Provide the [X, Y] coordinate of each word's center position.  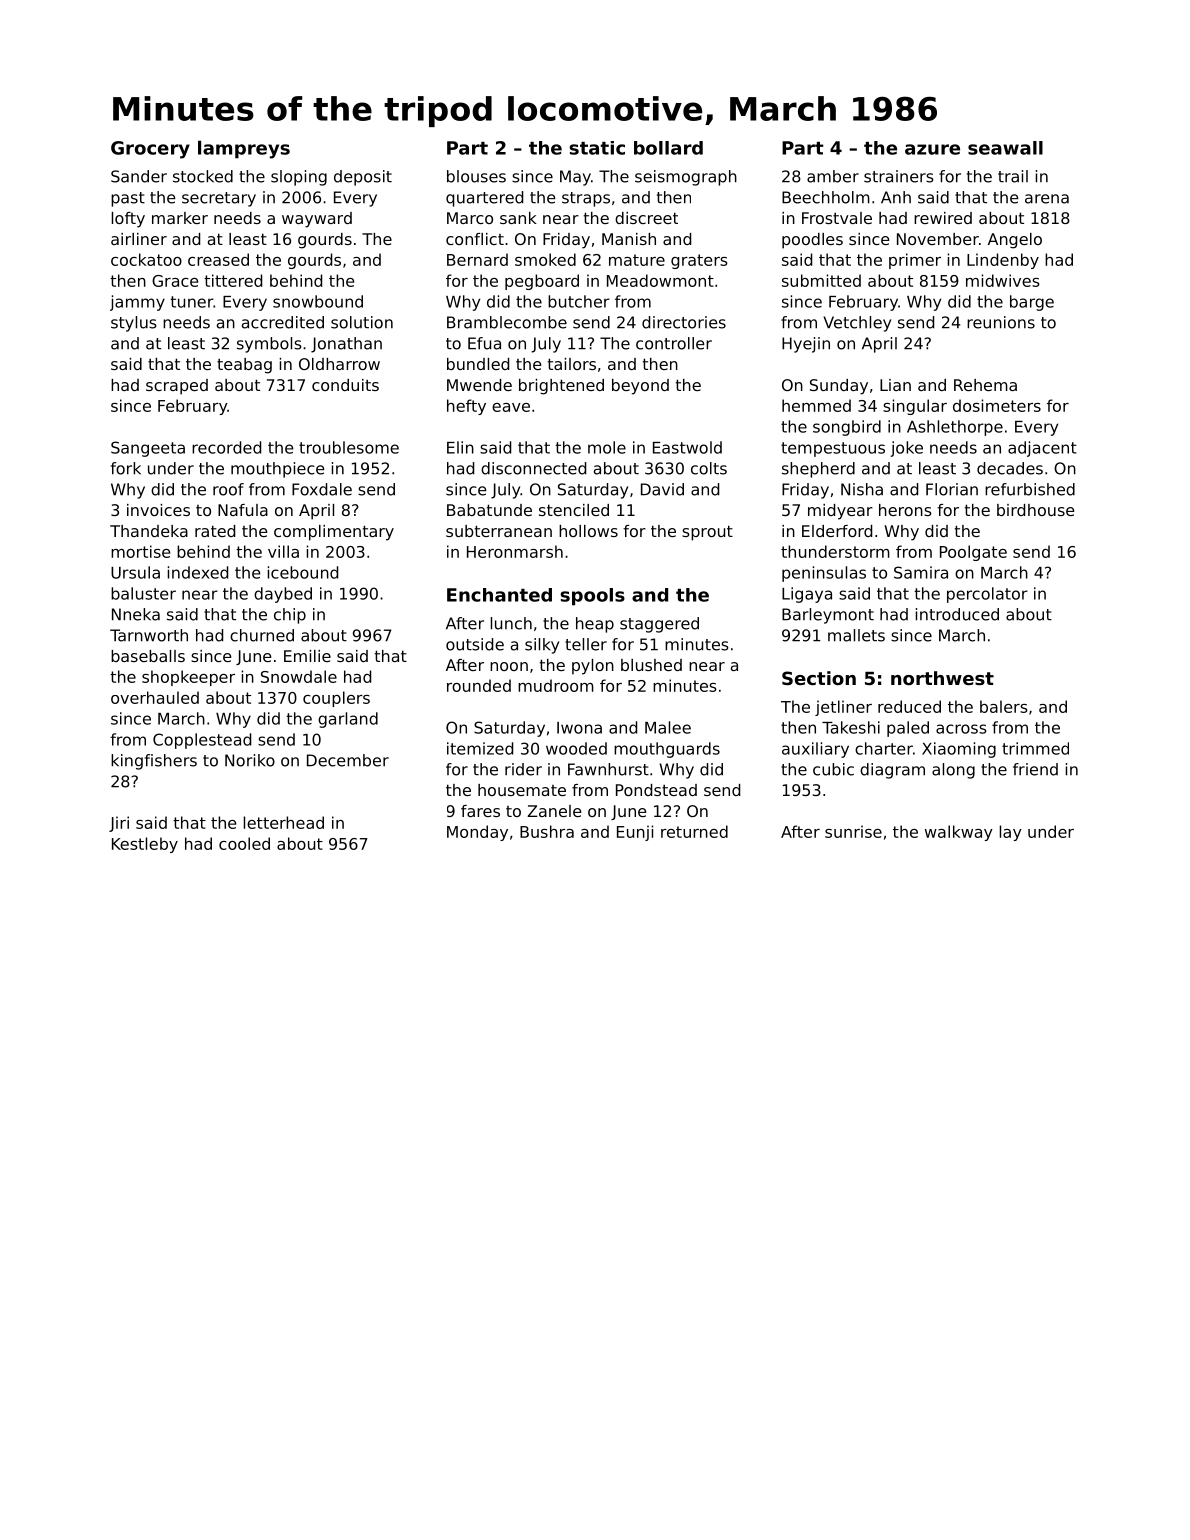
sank [518, 218]
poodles [812, 241]
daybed [283, 595]
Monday [477, 833]
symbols [269, 345]
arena [1047, 199]
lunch [511, 623]
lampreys [244, 149]
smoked [545, 259]
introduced [957, 614]
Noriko [250, 760]
